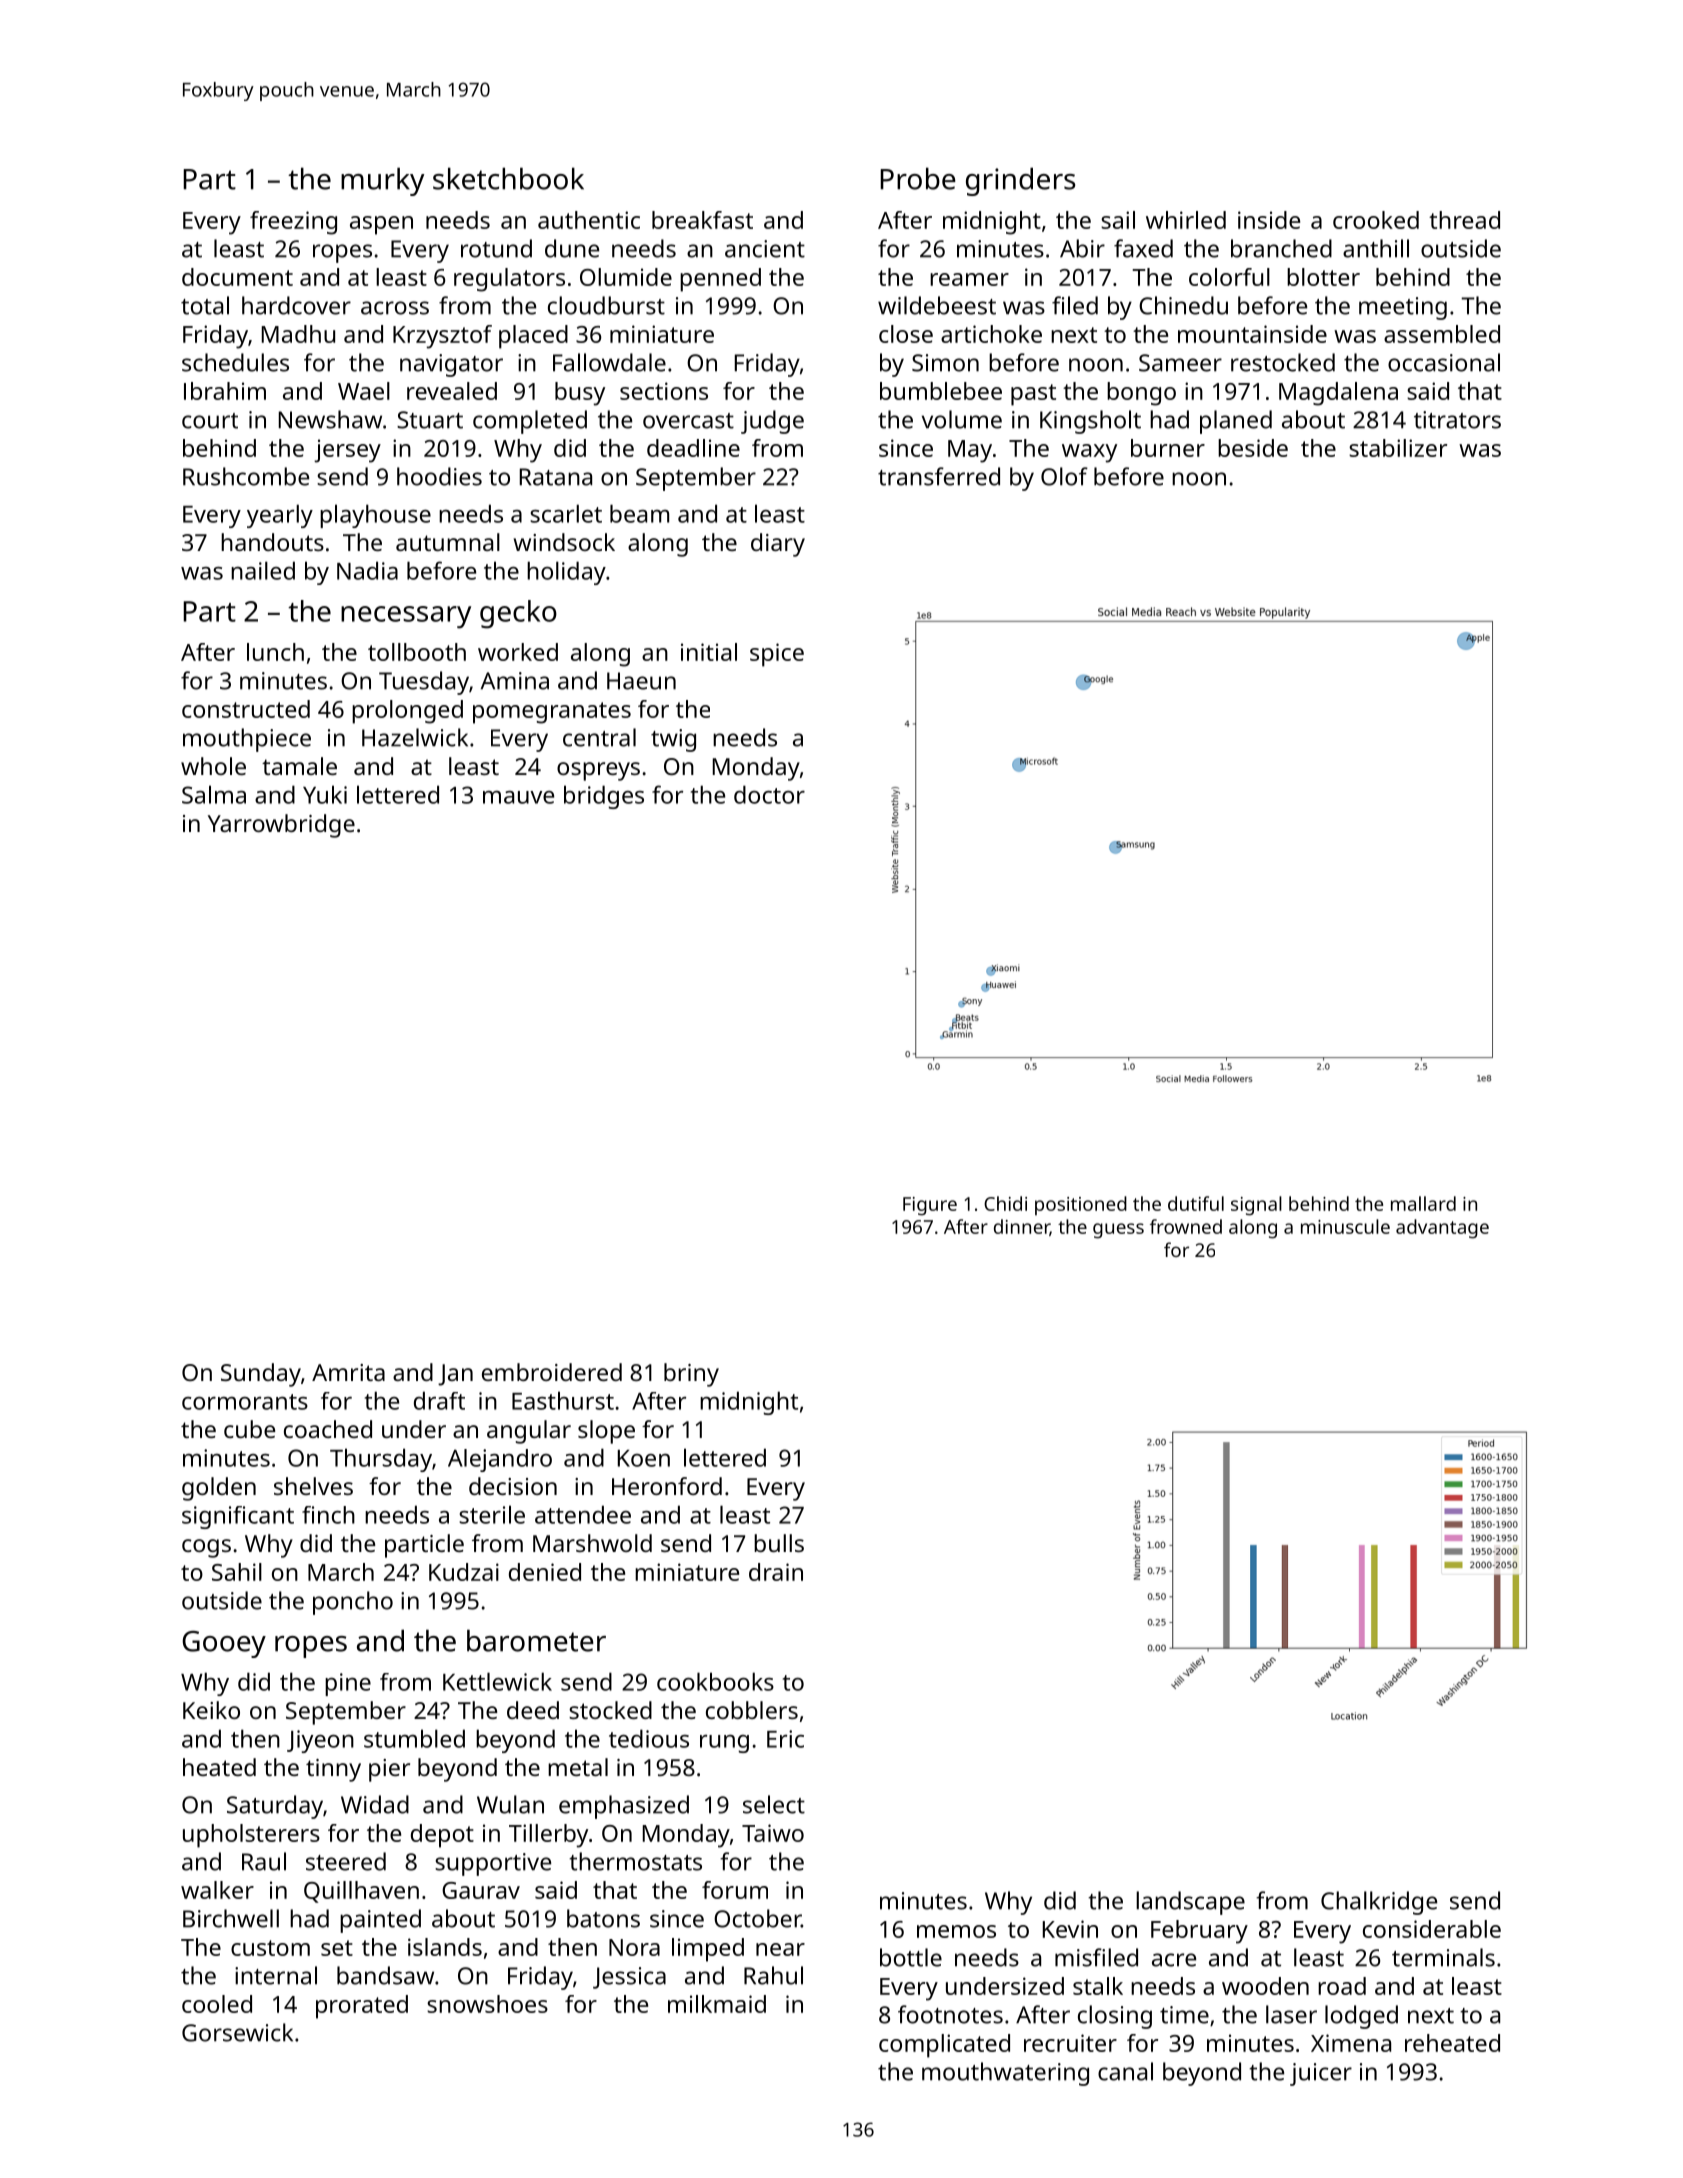 The height and width of the page is (2178, 1683). What do you see at coordinates (1442, 334) in the page?
I see `assembled` at bounding box center [1442, 334].
